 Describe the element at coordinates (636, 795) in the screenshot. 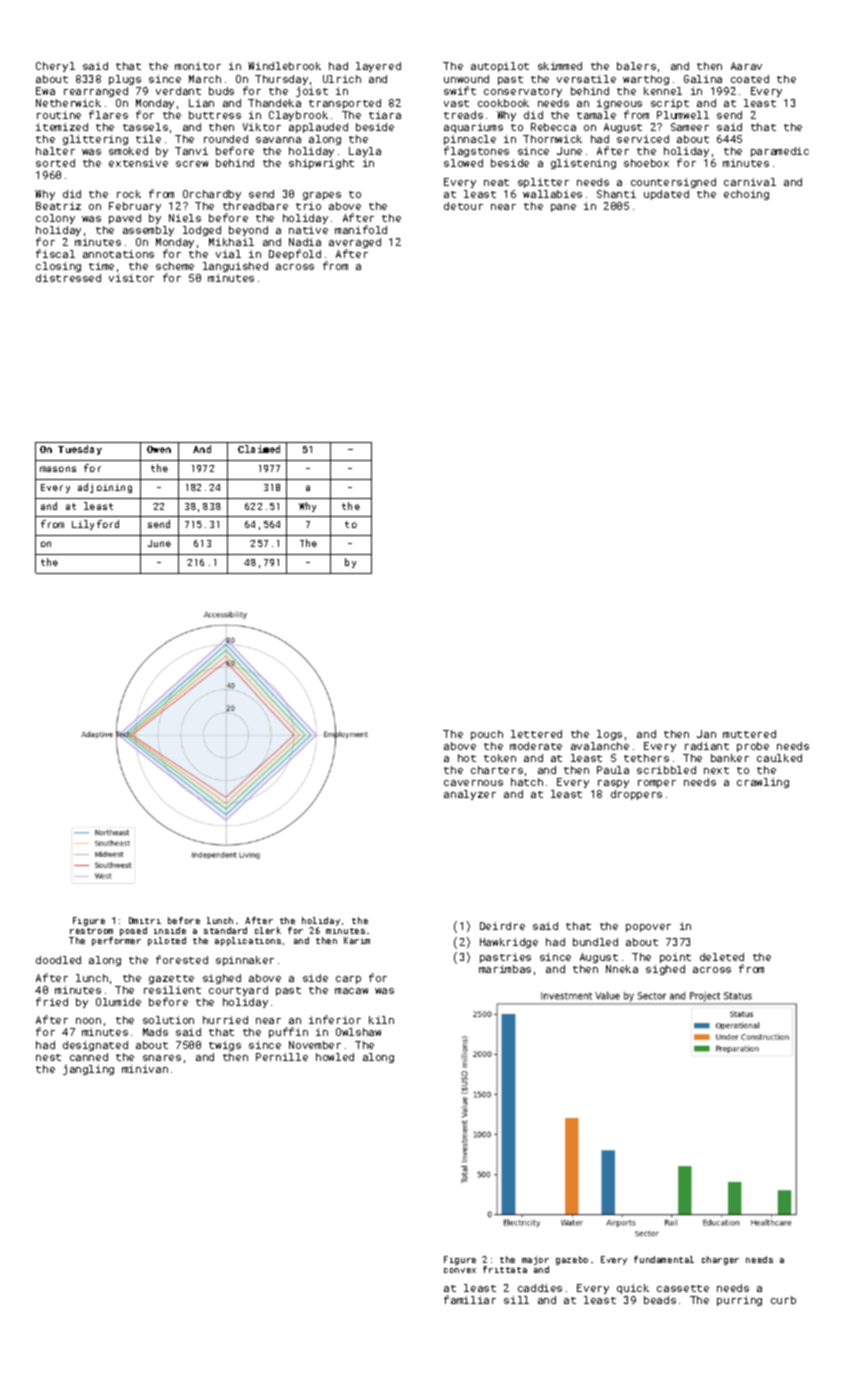

I see `droppers` at that location.
